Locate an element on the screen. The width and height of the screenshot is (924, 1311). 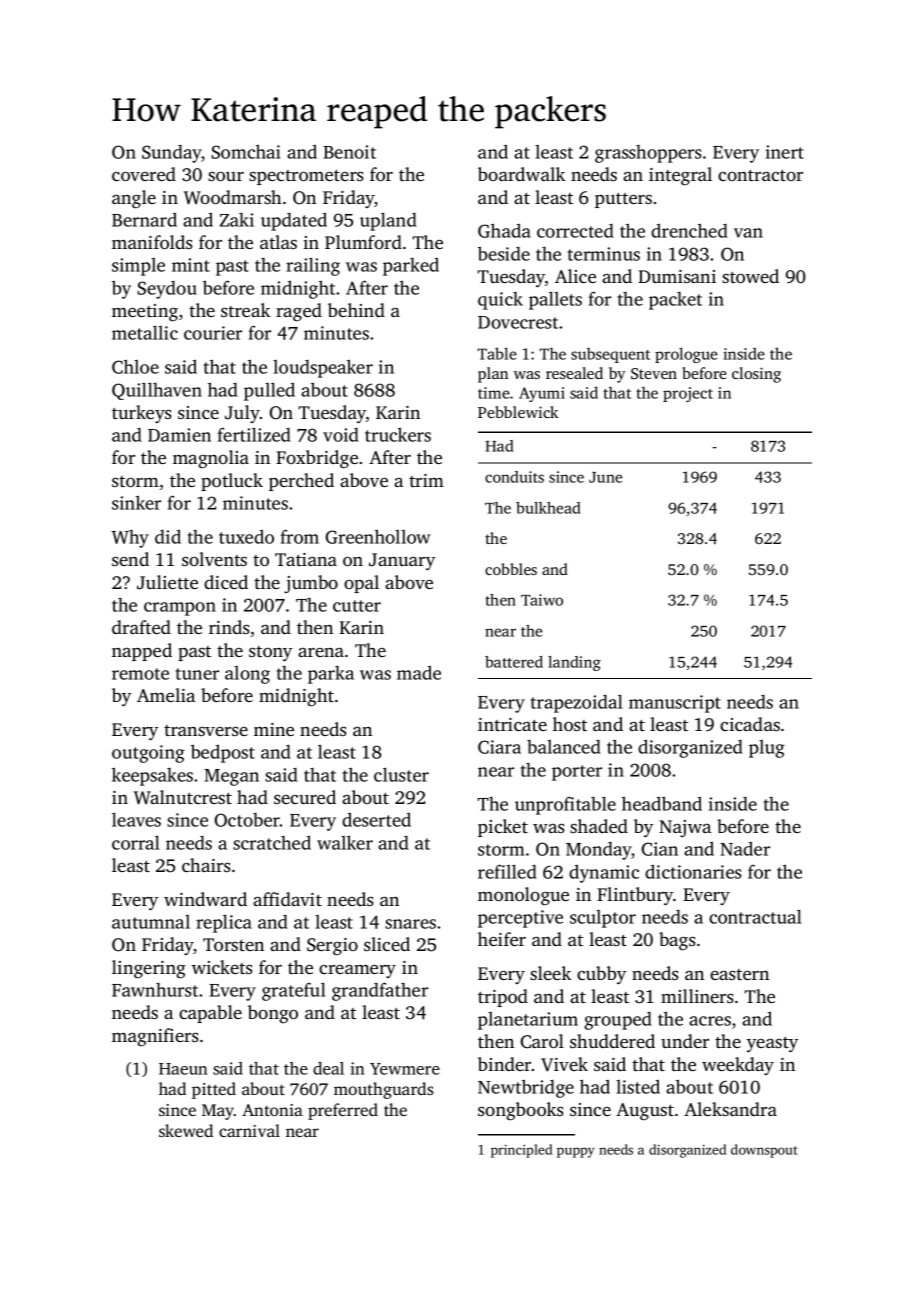
bongo is located at coordinates (273, 1014).
